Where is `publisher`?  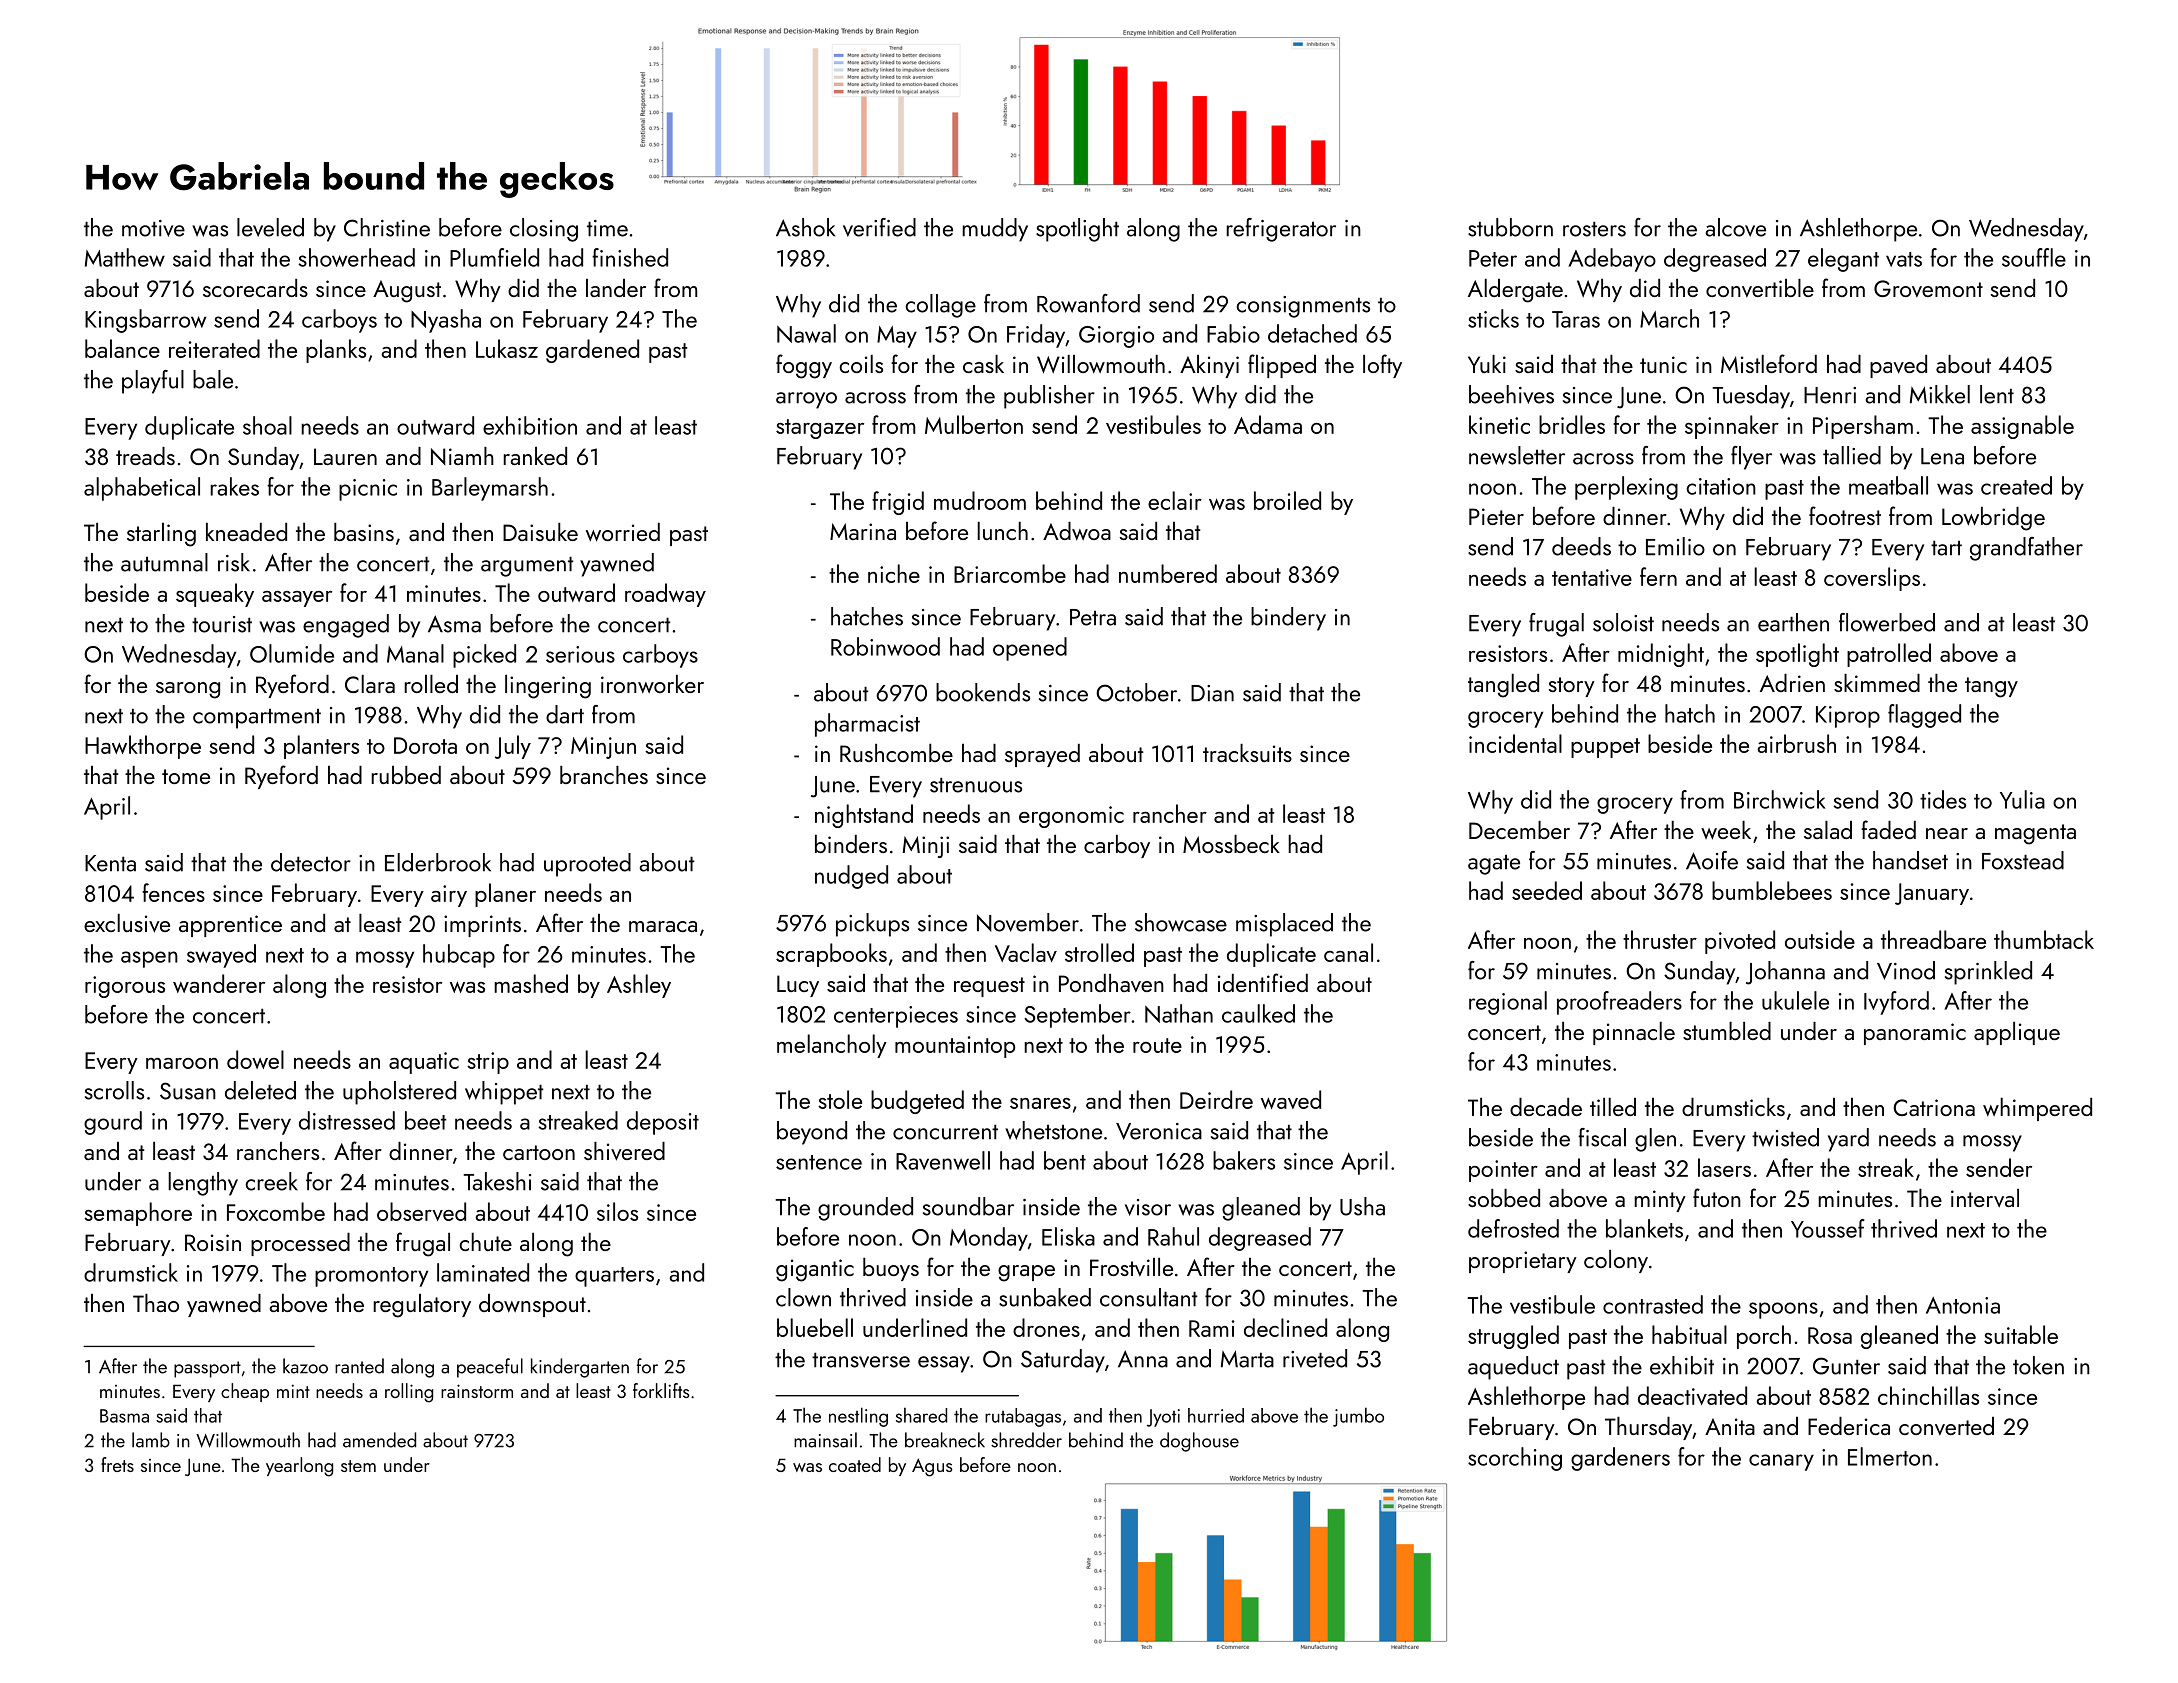
publisher is located at coordinates (1049, 397).
